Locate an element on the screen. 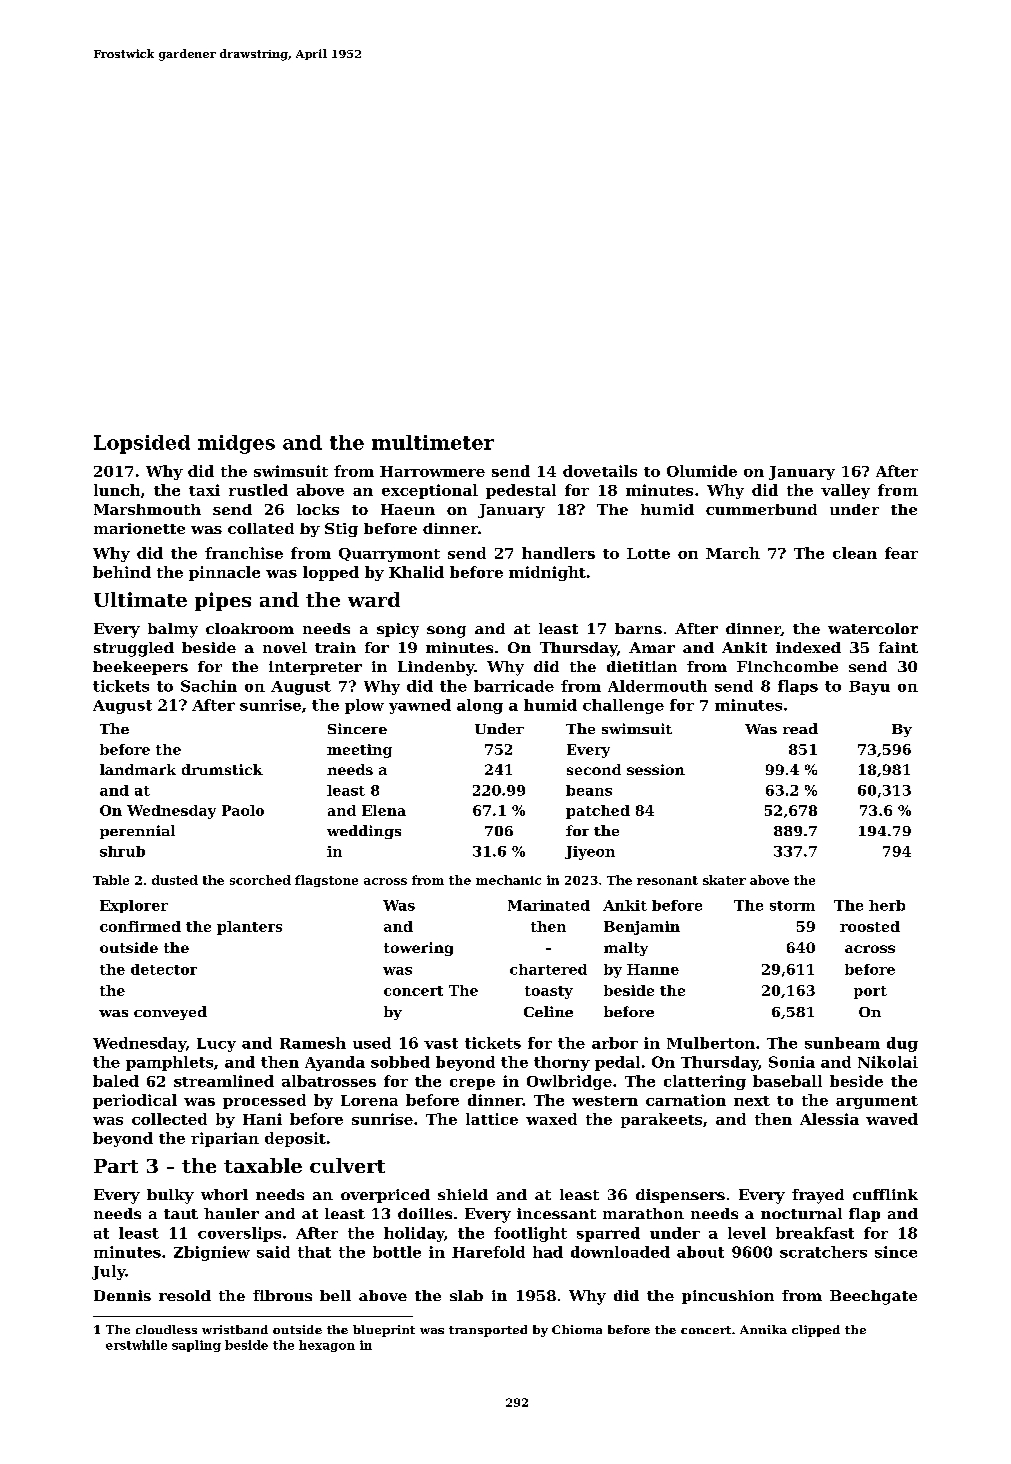  meeting is located at coordinates (359, 751).
